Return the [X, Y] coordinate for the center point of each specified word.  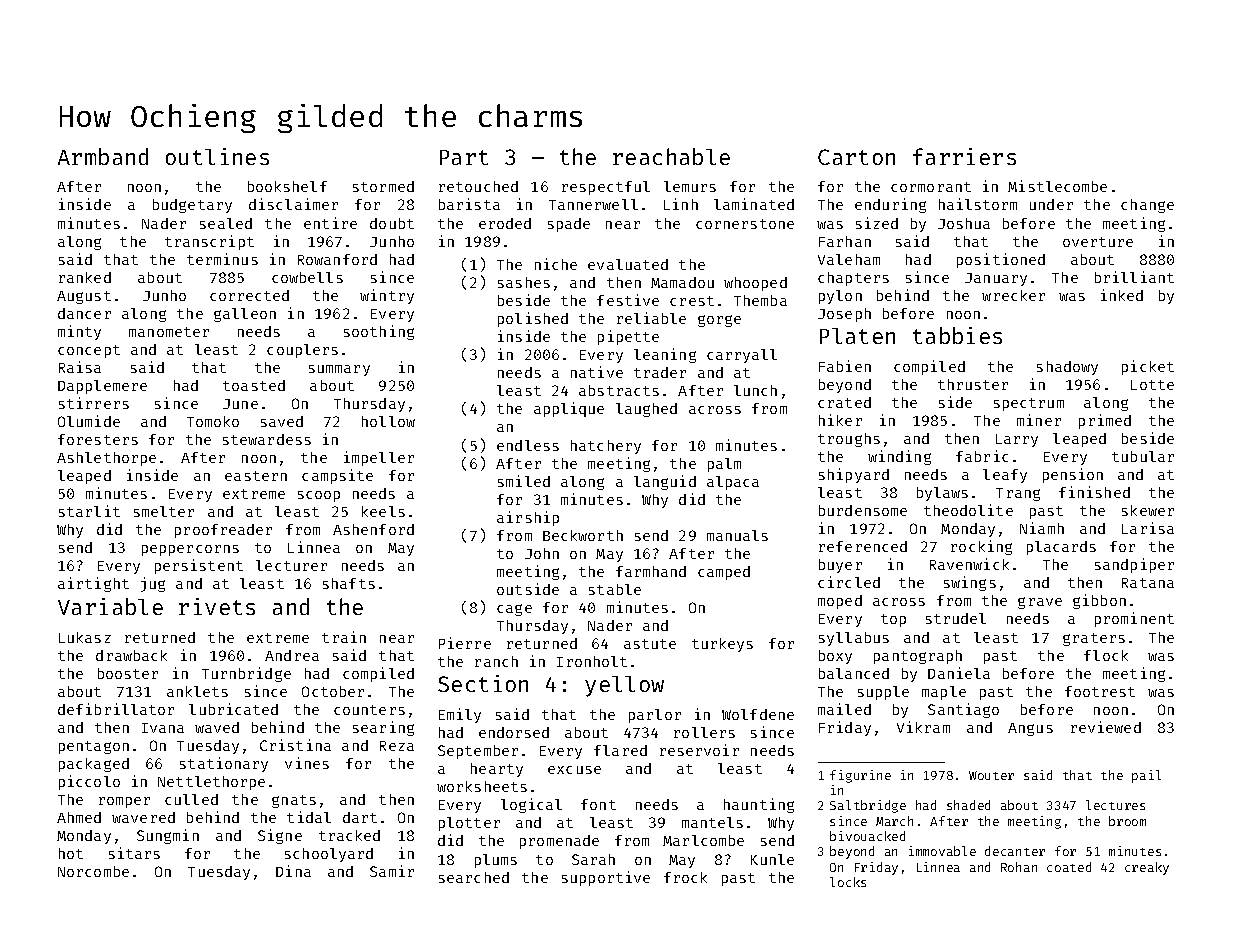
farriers [964, 156]
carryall [742, 356]
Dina [293, 871]
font [598, 804]
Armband [103, 156]
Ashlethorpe [106, 459]
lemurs [690, 186]
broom [1127, 821]
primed [1105, 421]
